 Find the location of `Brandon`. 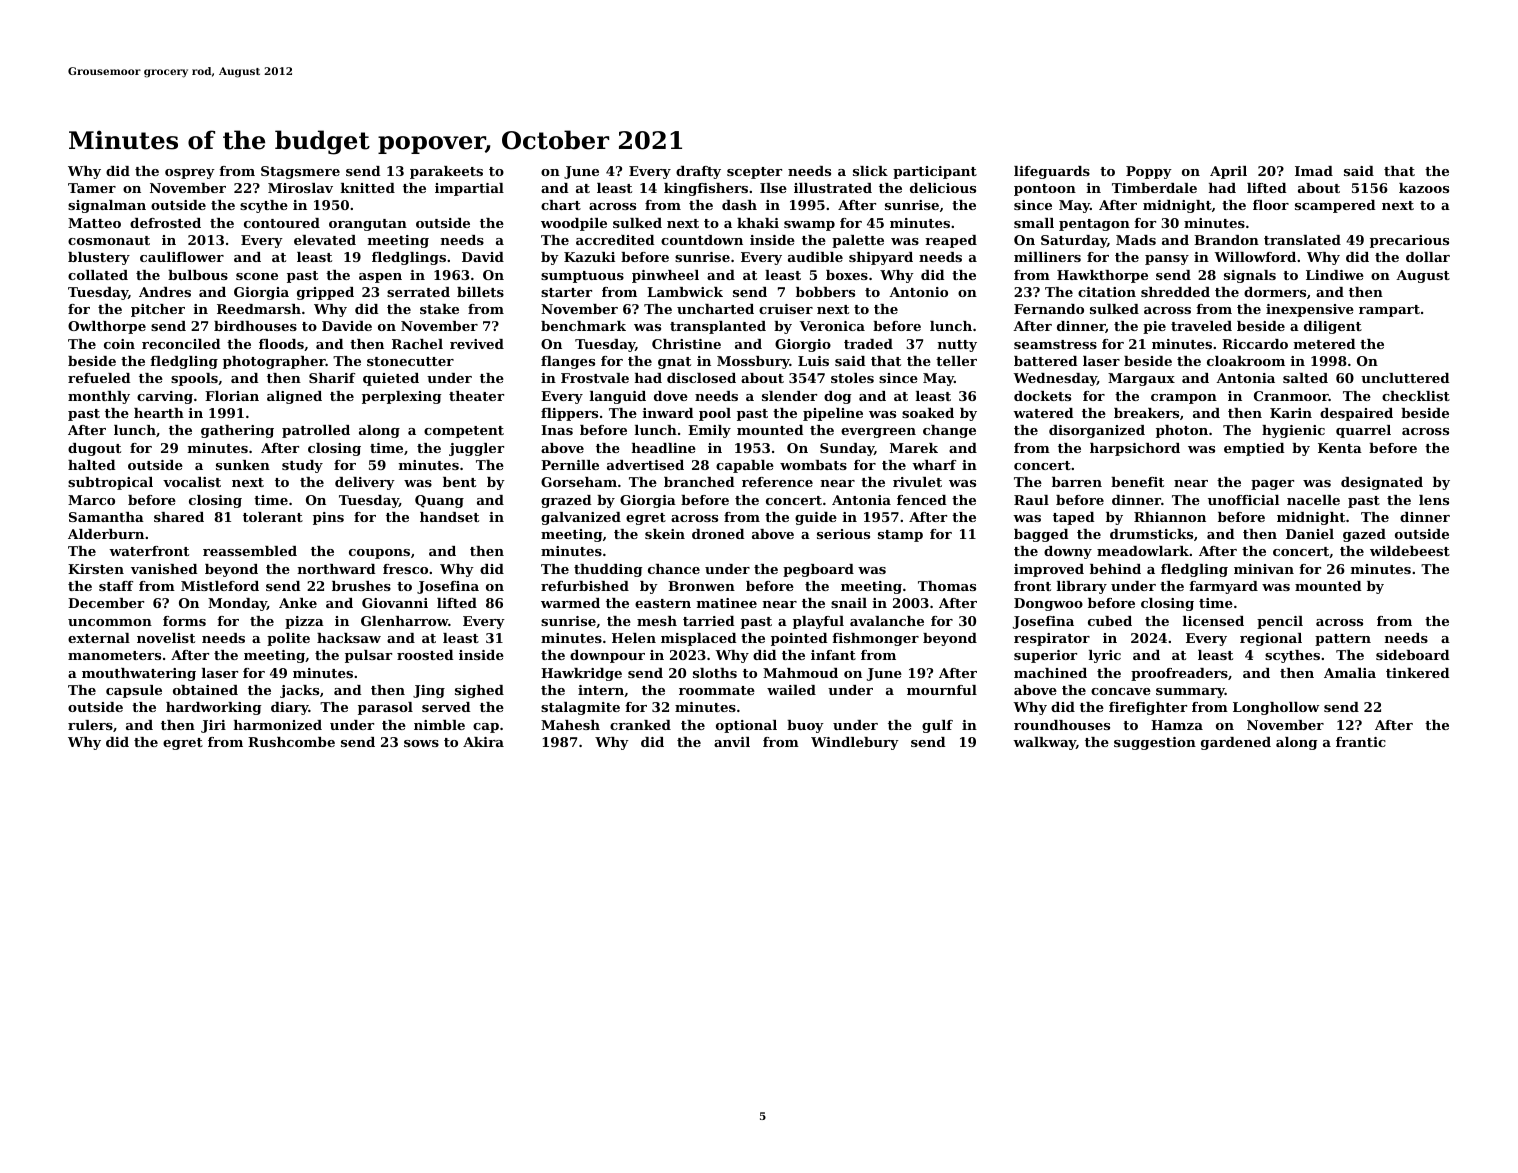

Brandon is located at coordinates (1226, 240).
